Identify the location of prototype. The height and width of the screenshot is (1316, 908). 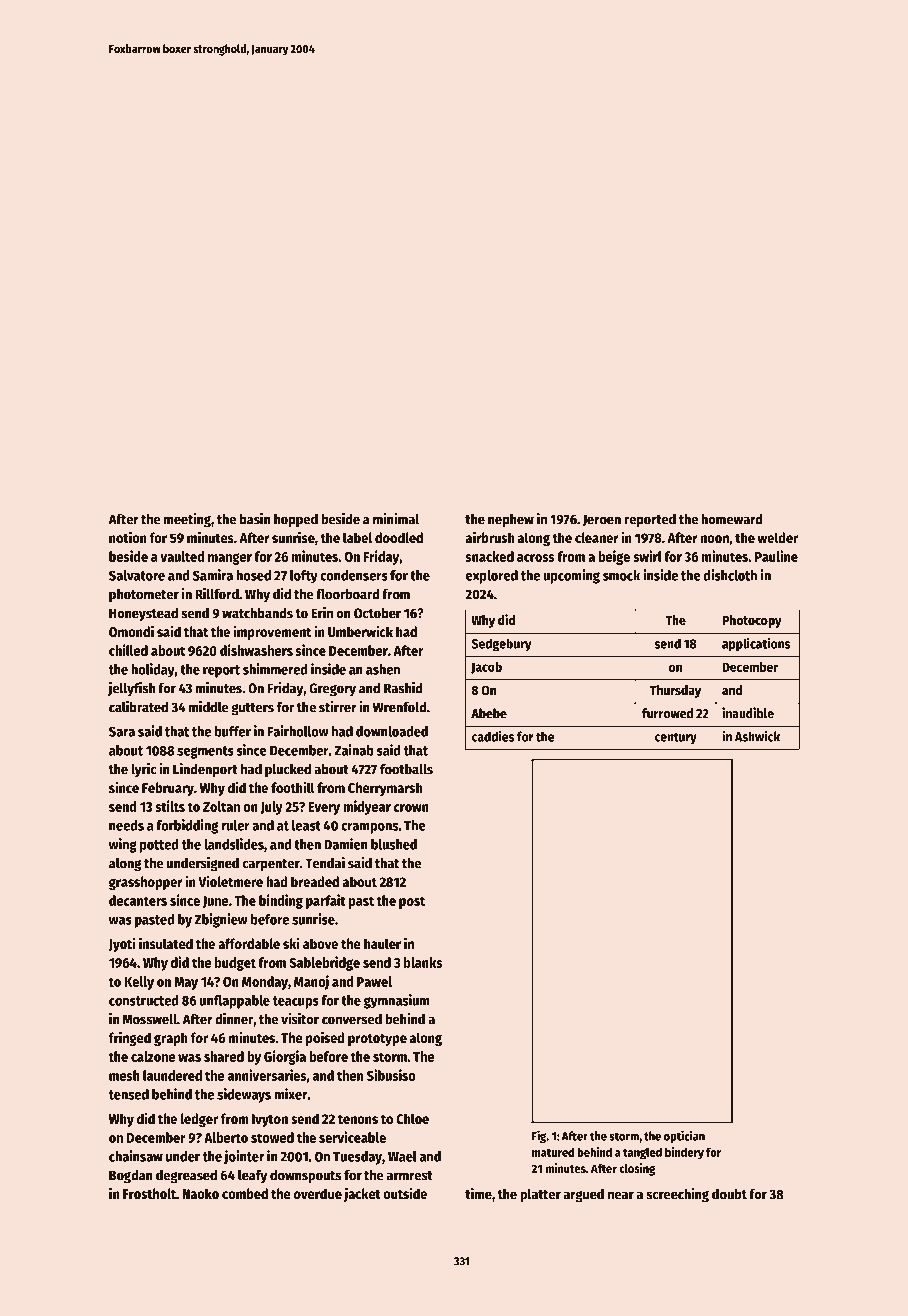
(377, 1040).
